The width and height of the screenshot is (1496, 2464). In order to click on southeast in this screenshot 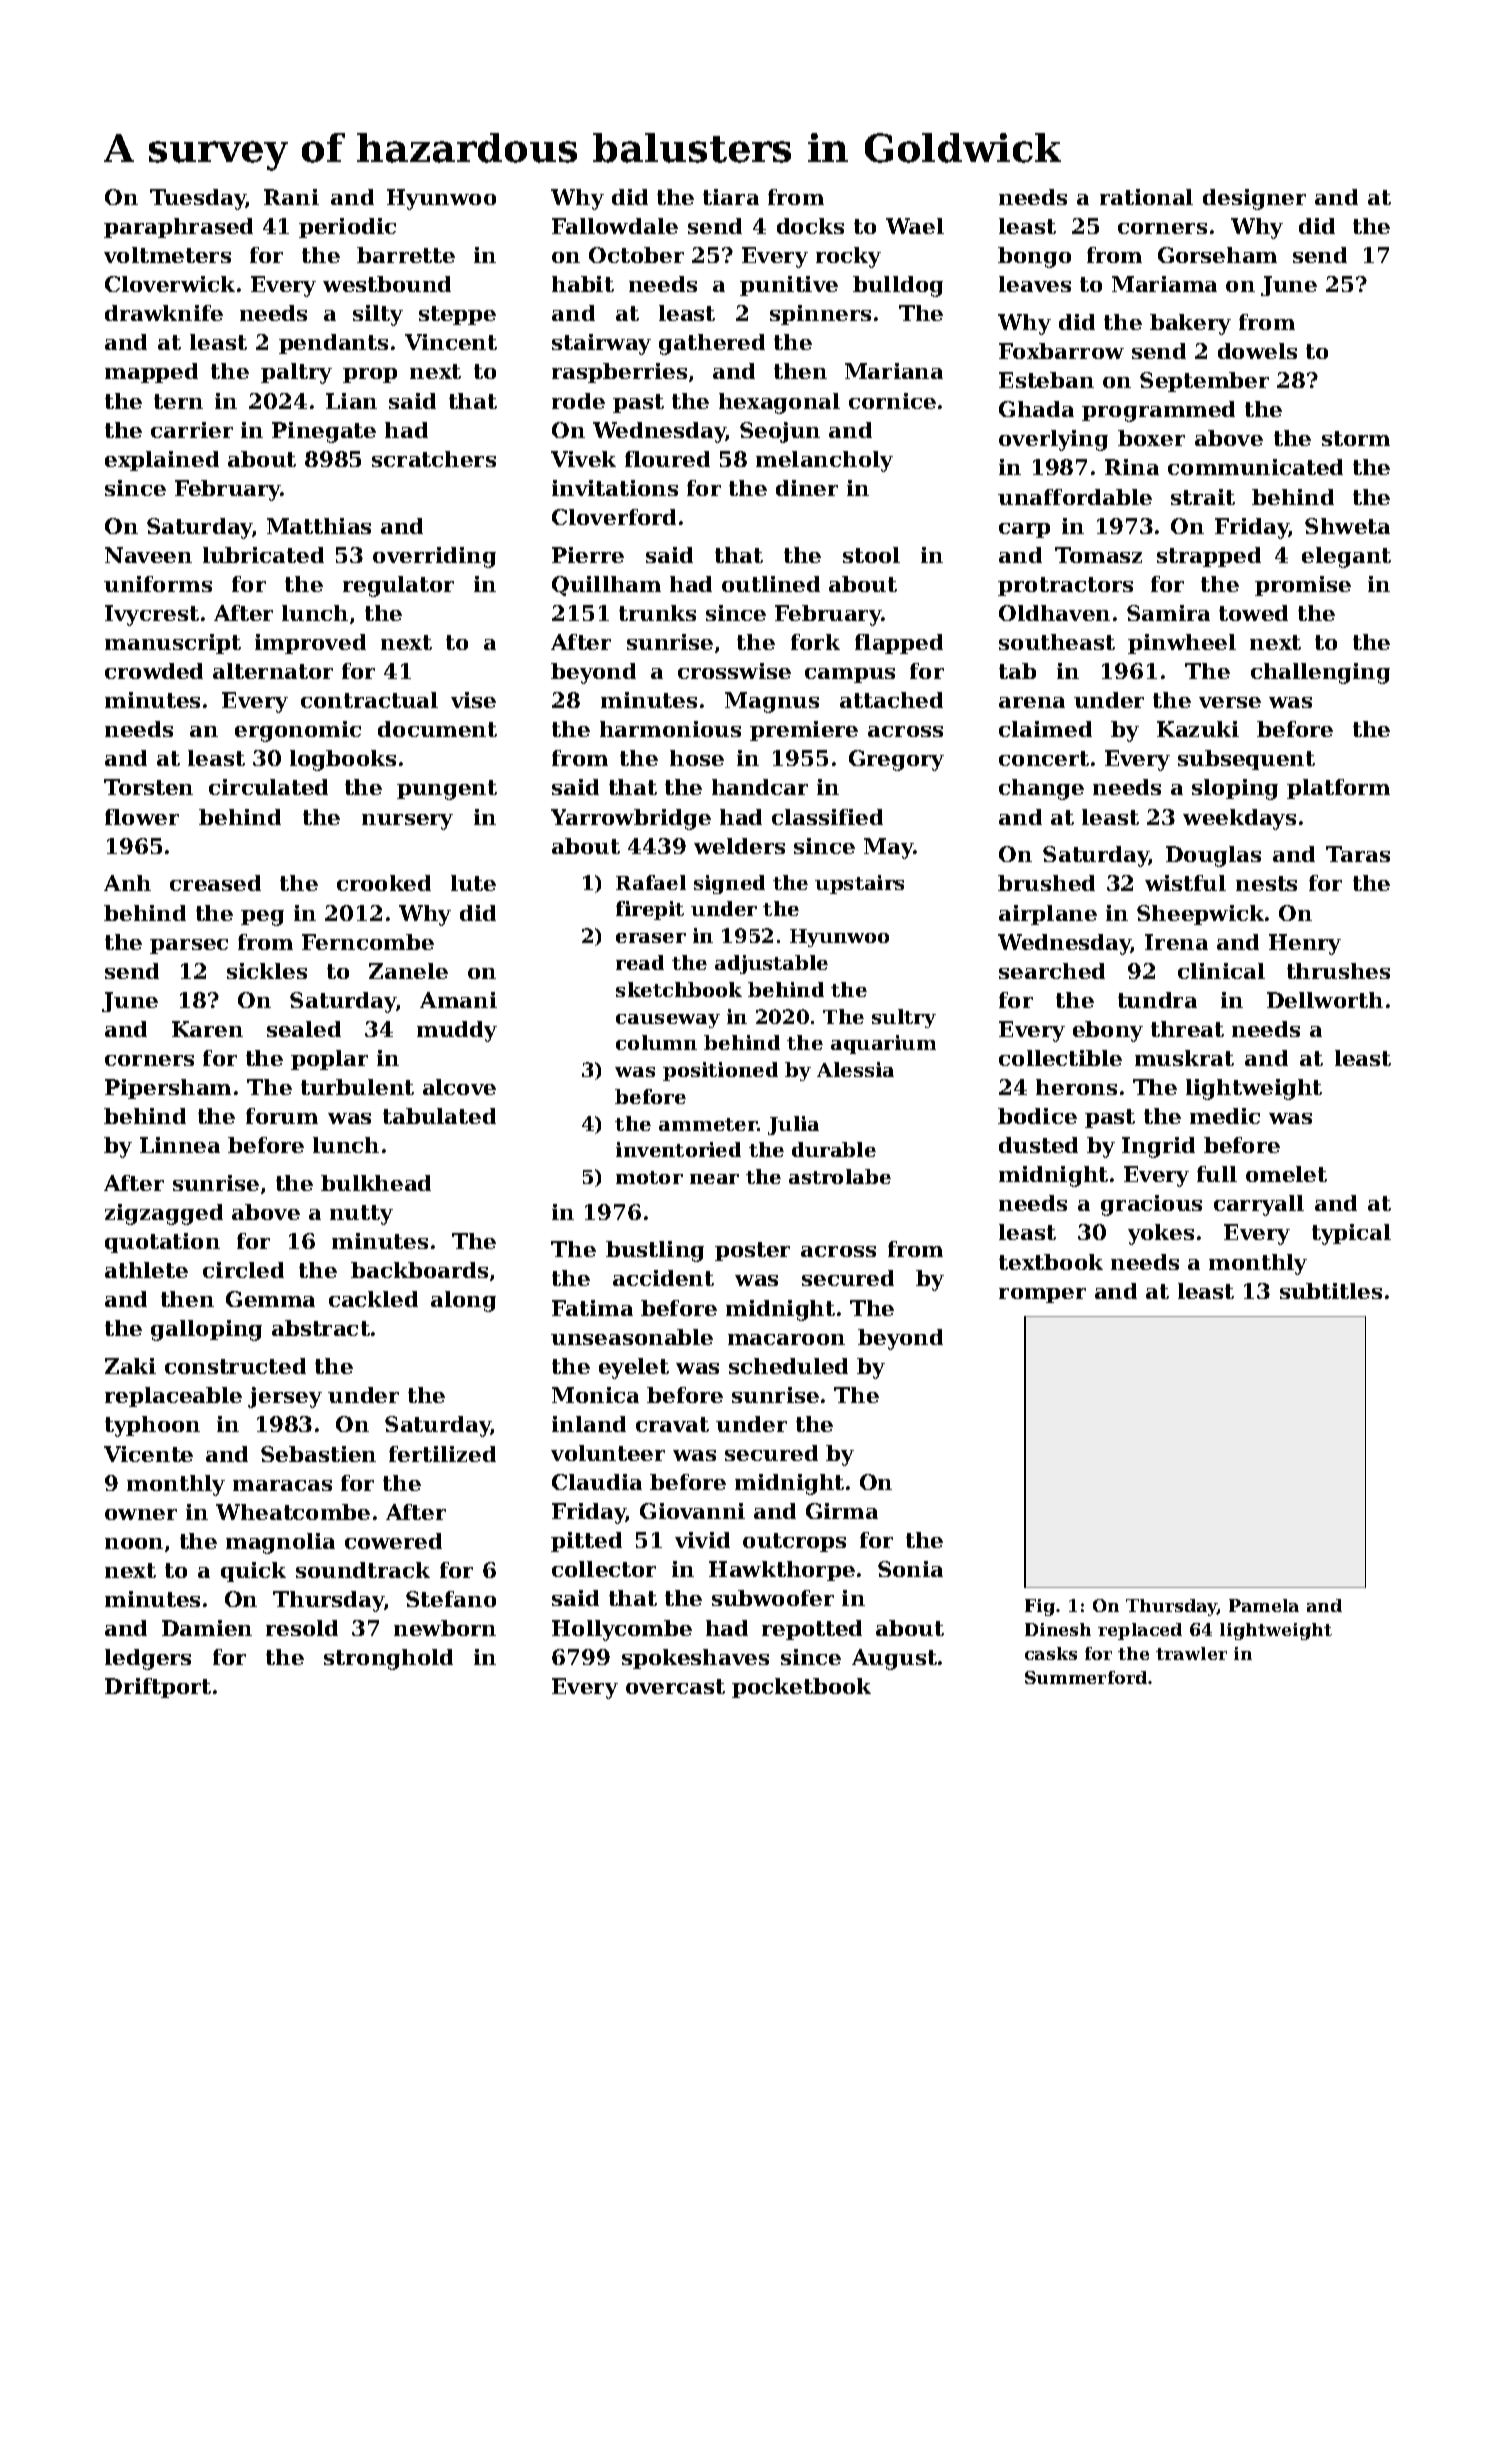, I will do `click(1057, 642)`.
